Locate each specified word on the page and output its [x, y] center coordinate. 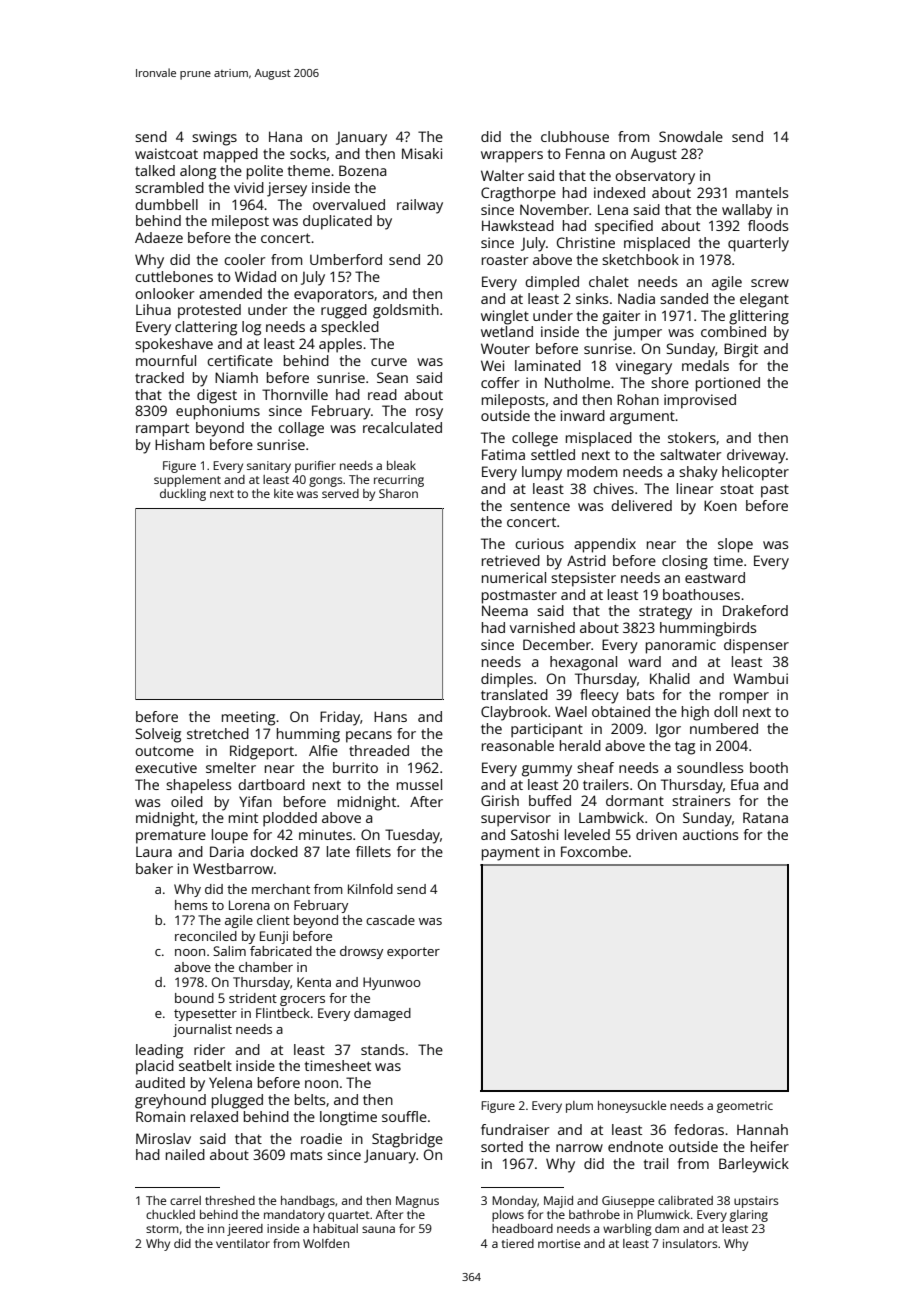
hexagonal [583, 663]
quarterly [758, 244]
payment [511, 854]
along [198, 172]
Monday [514, 1202]
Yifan [255, 801]
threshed [230, 1200]
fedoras [699, 1129]
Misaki [422, 153]
